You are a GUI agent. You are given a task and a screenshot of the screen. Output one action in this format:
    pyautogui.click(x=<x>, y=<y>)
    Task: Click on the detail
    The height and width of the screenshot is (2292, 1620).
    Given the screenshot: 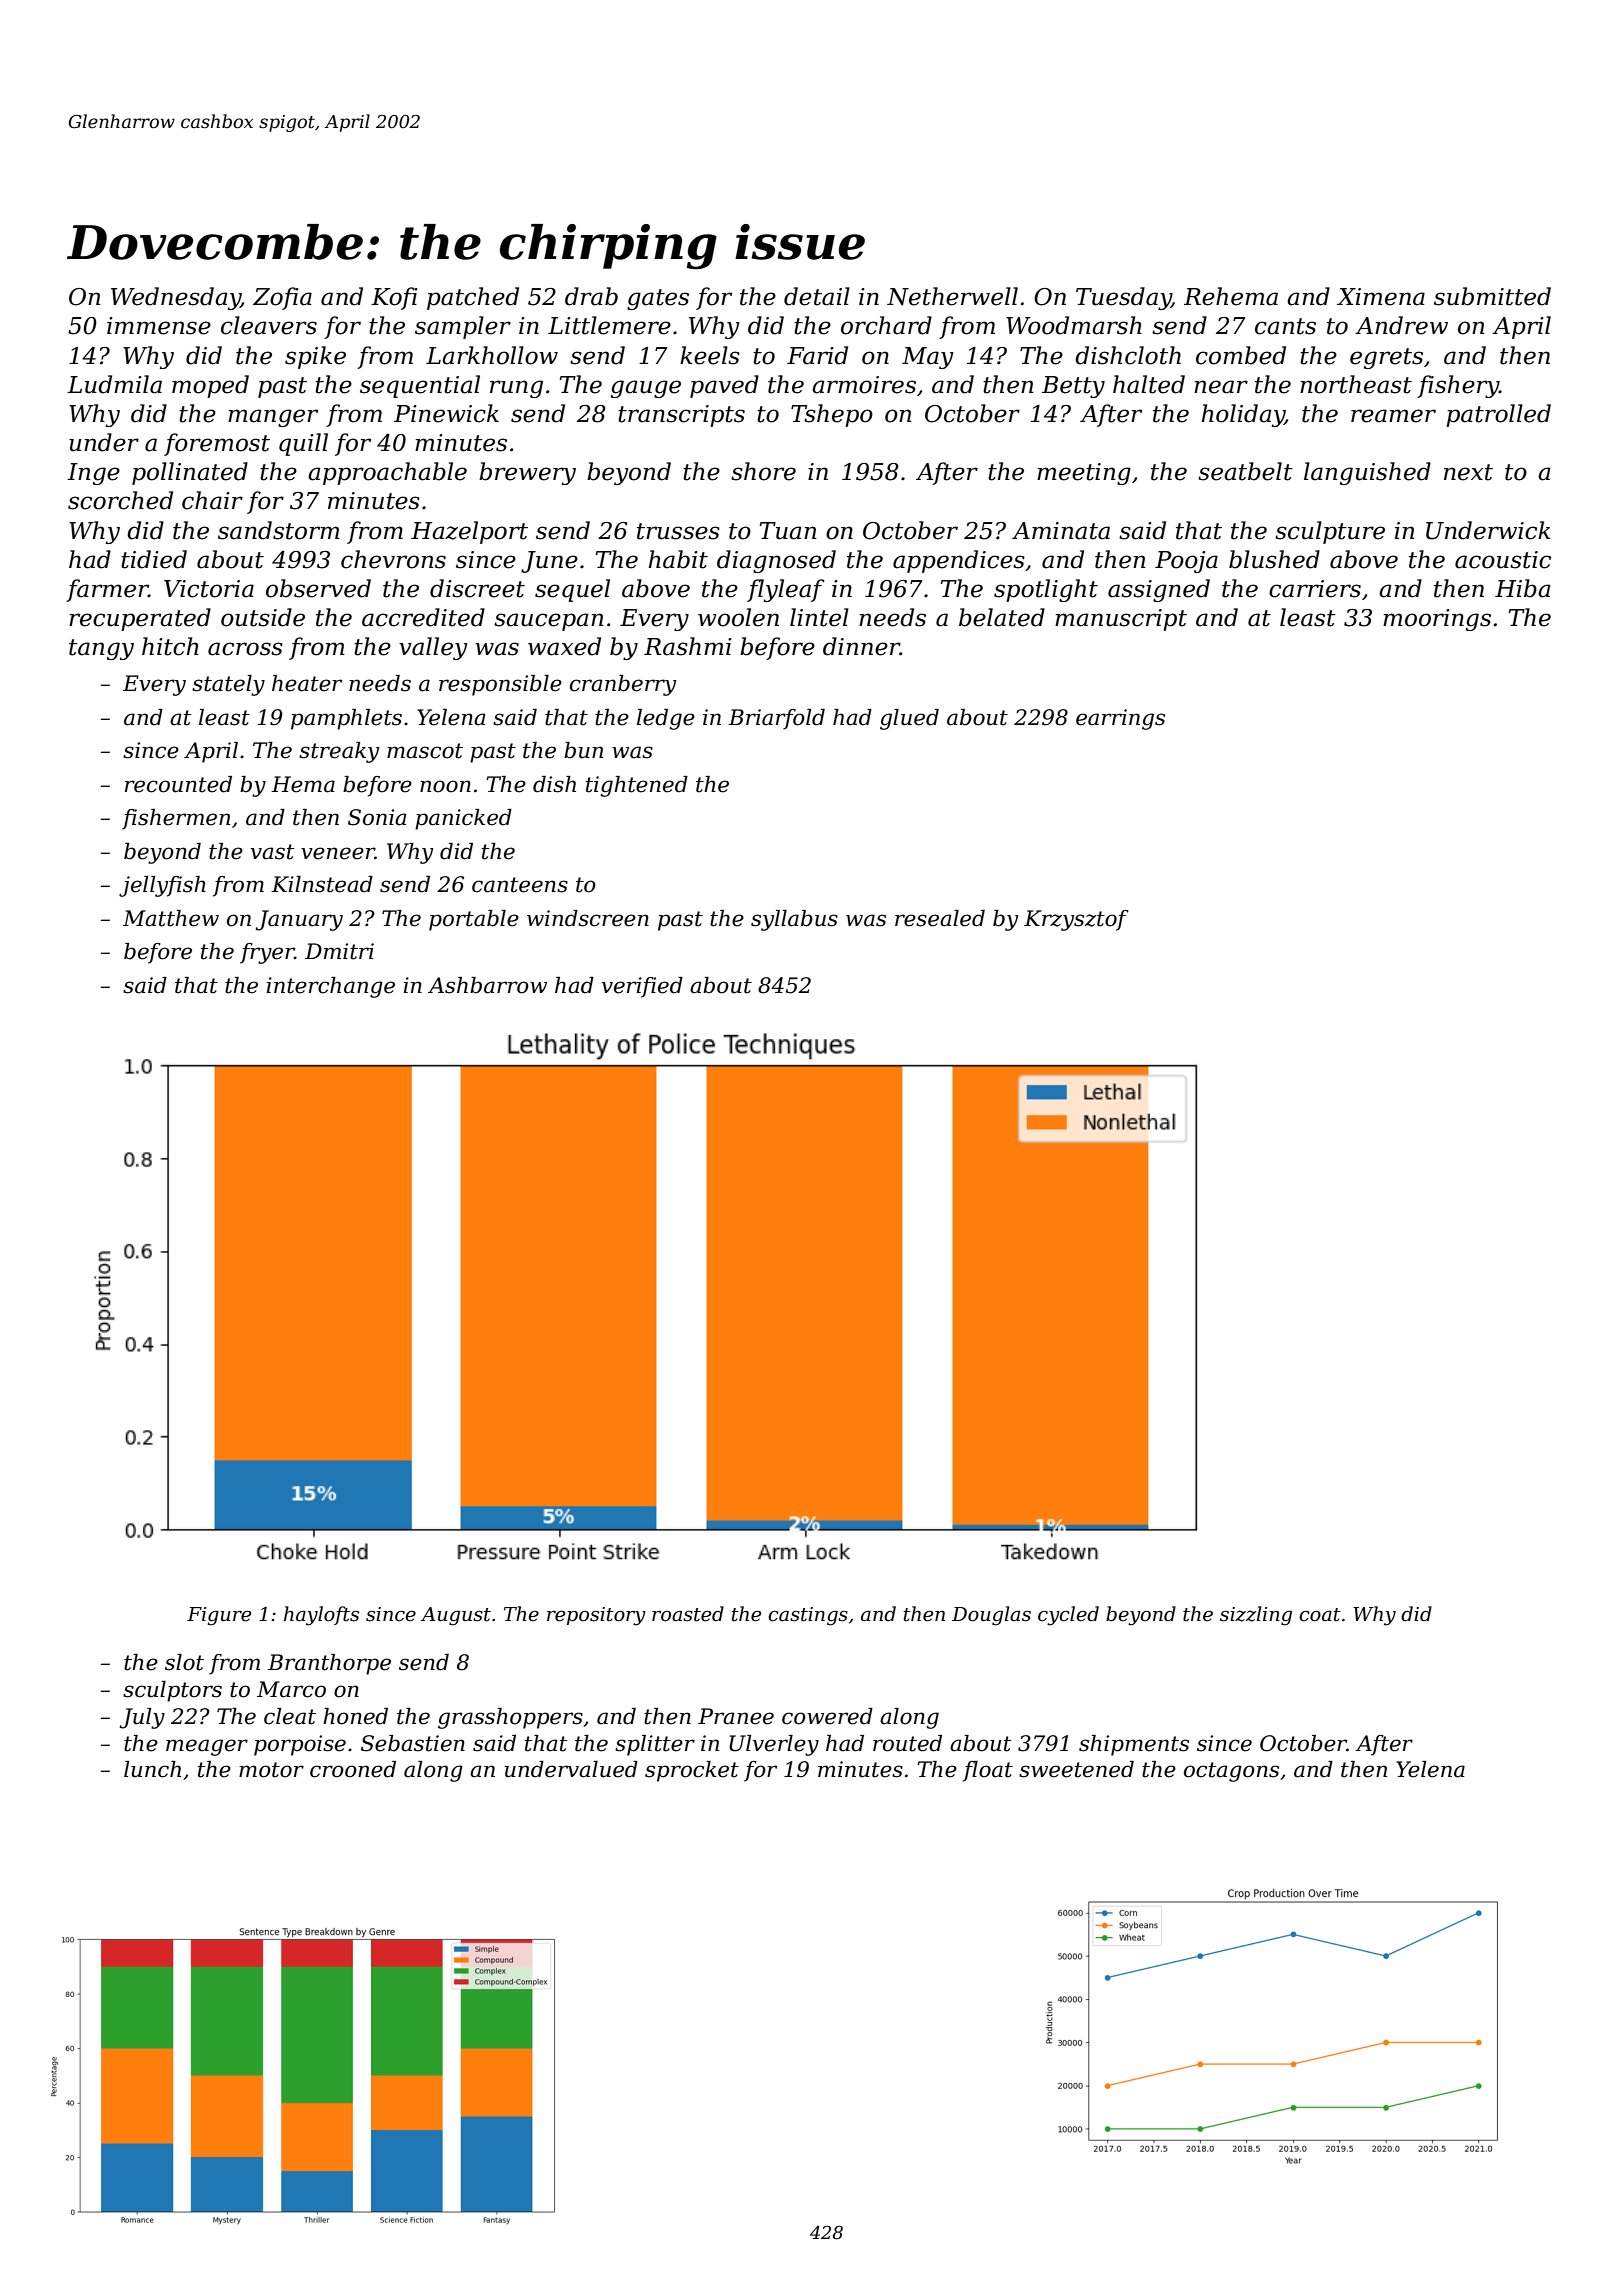 What is the action you would take?
    pyautogui.click(x=817, y=296)
